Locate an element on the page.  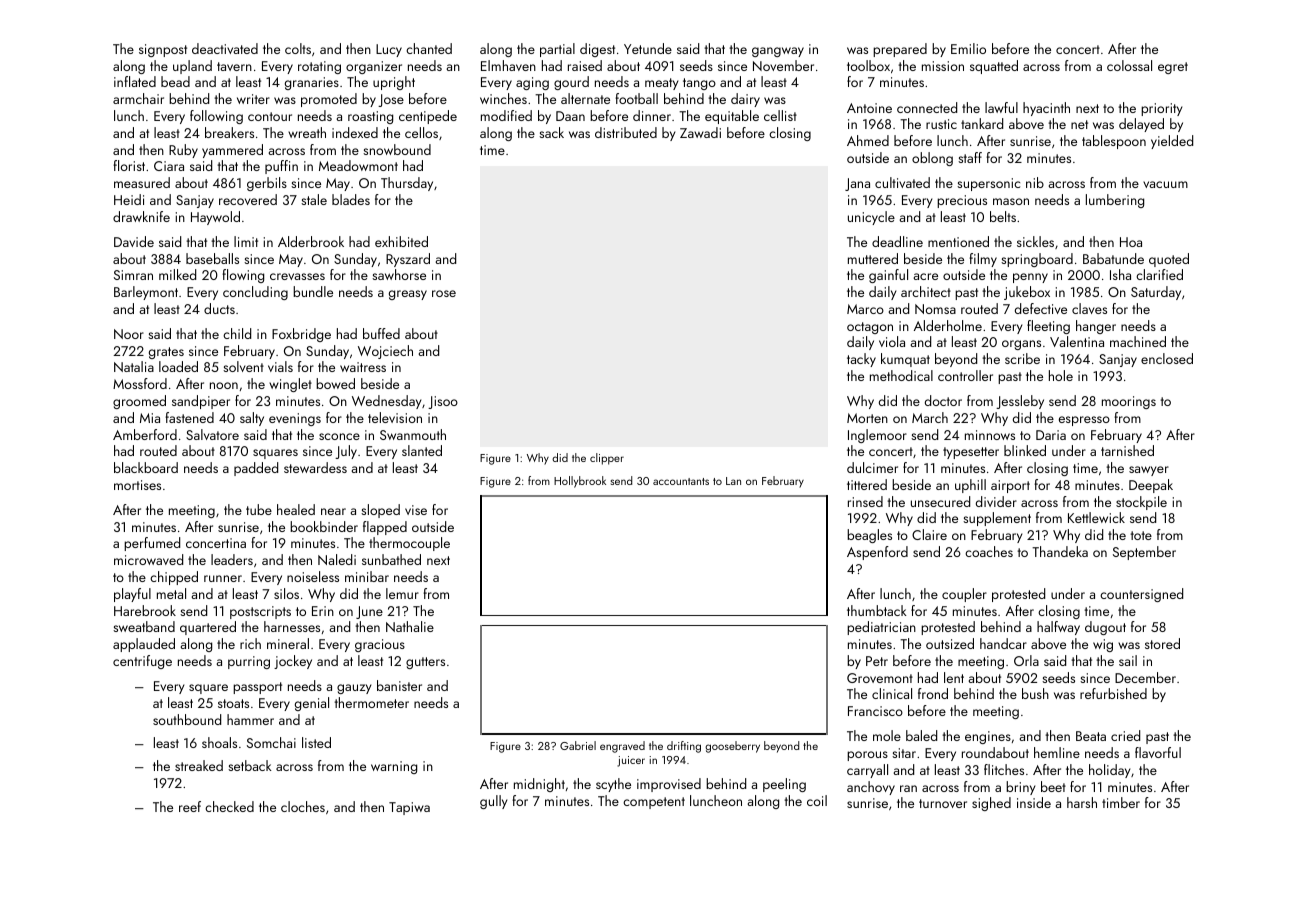
gangway is located at coordinates (778, 52).
